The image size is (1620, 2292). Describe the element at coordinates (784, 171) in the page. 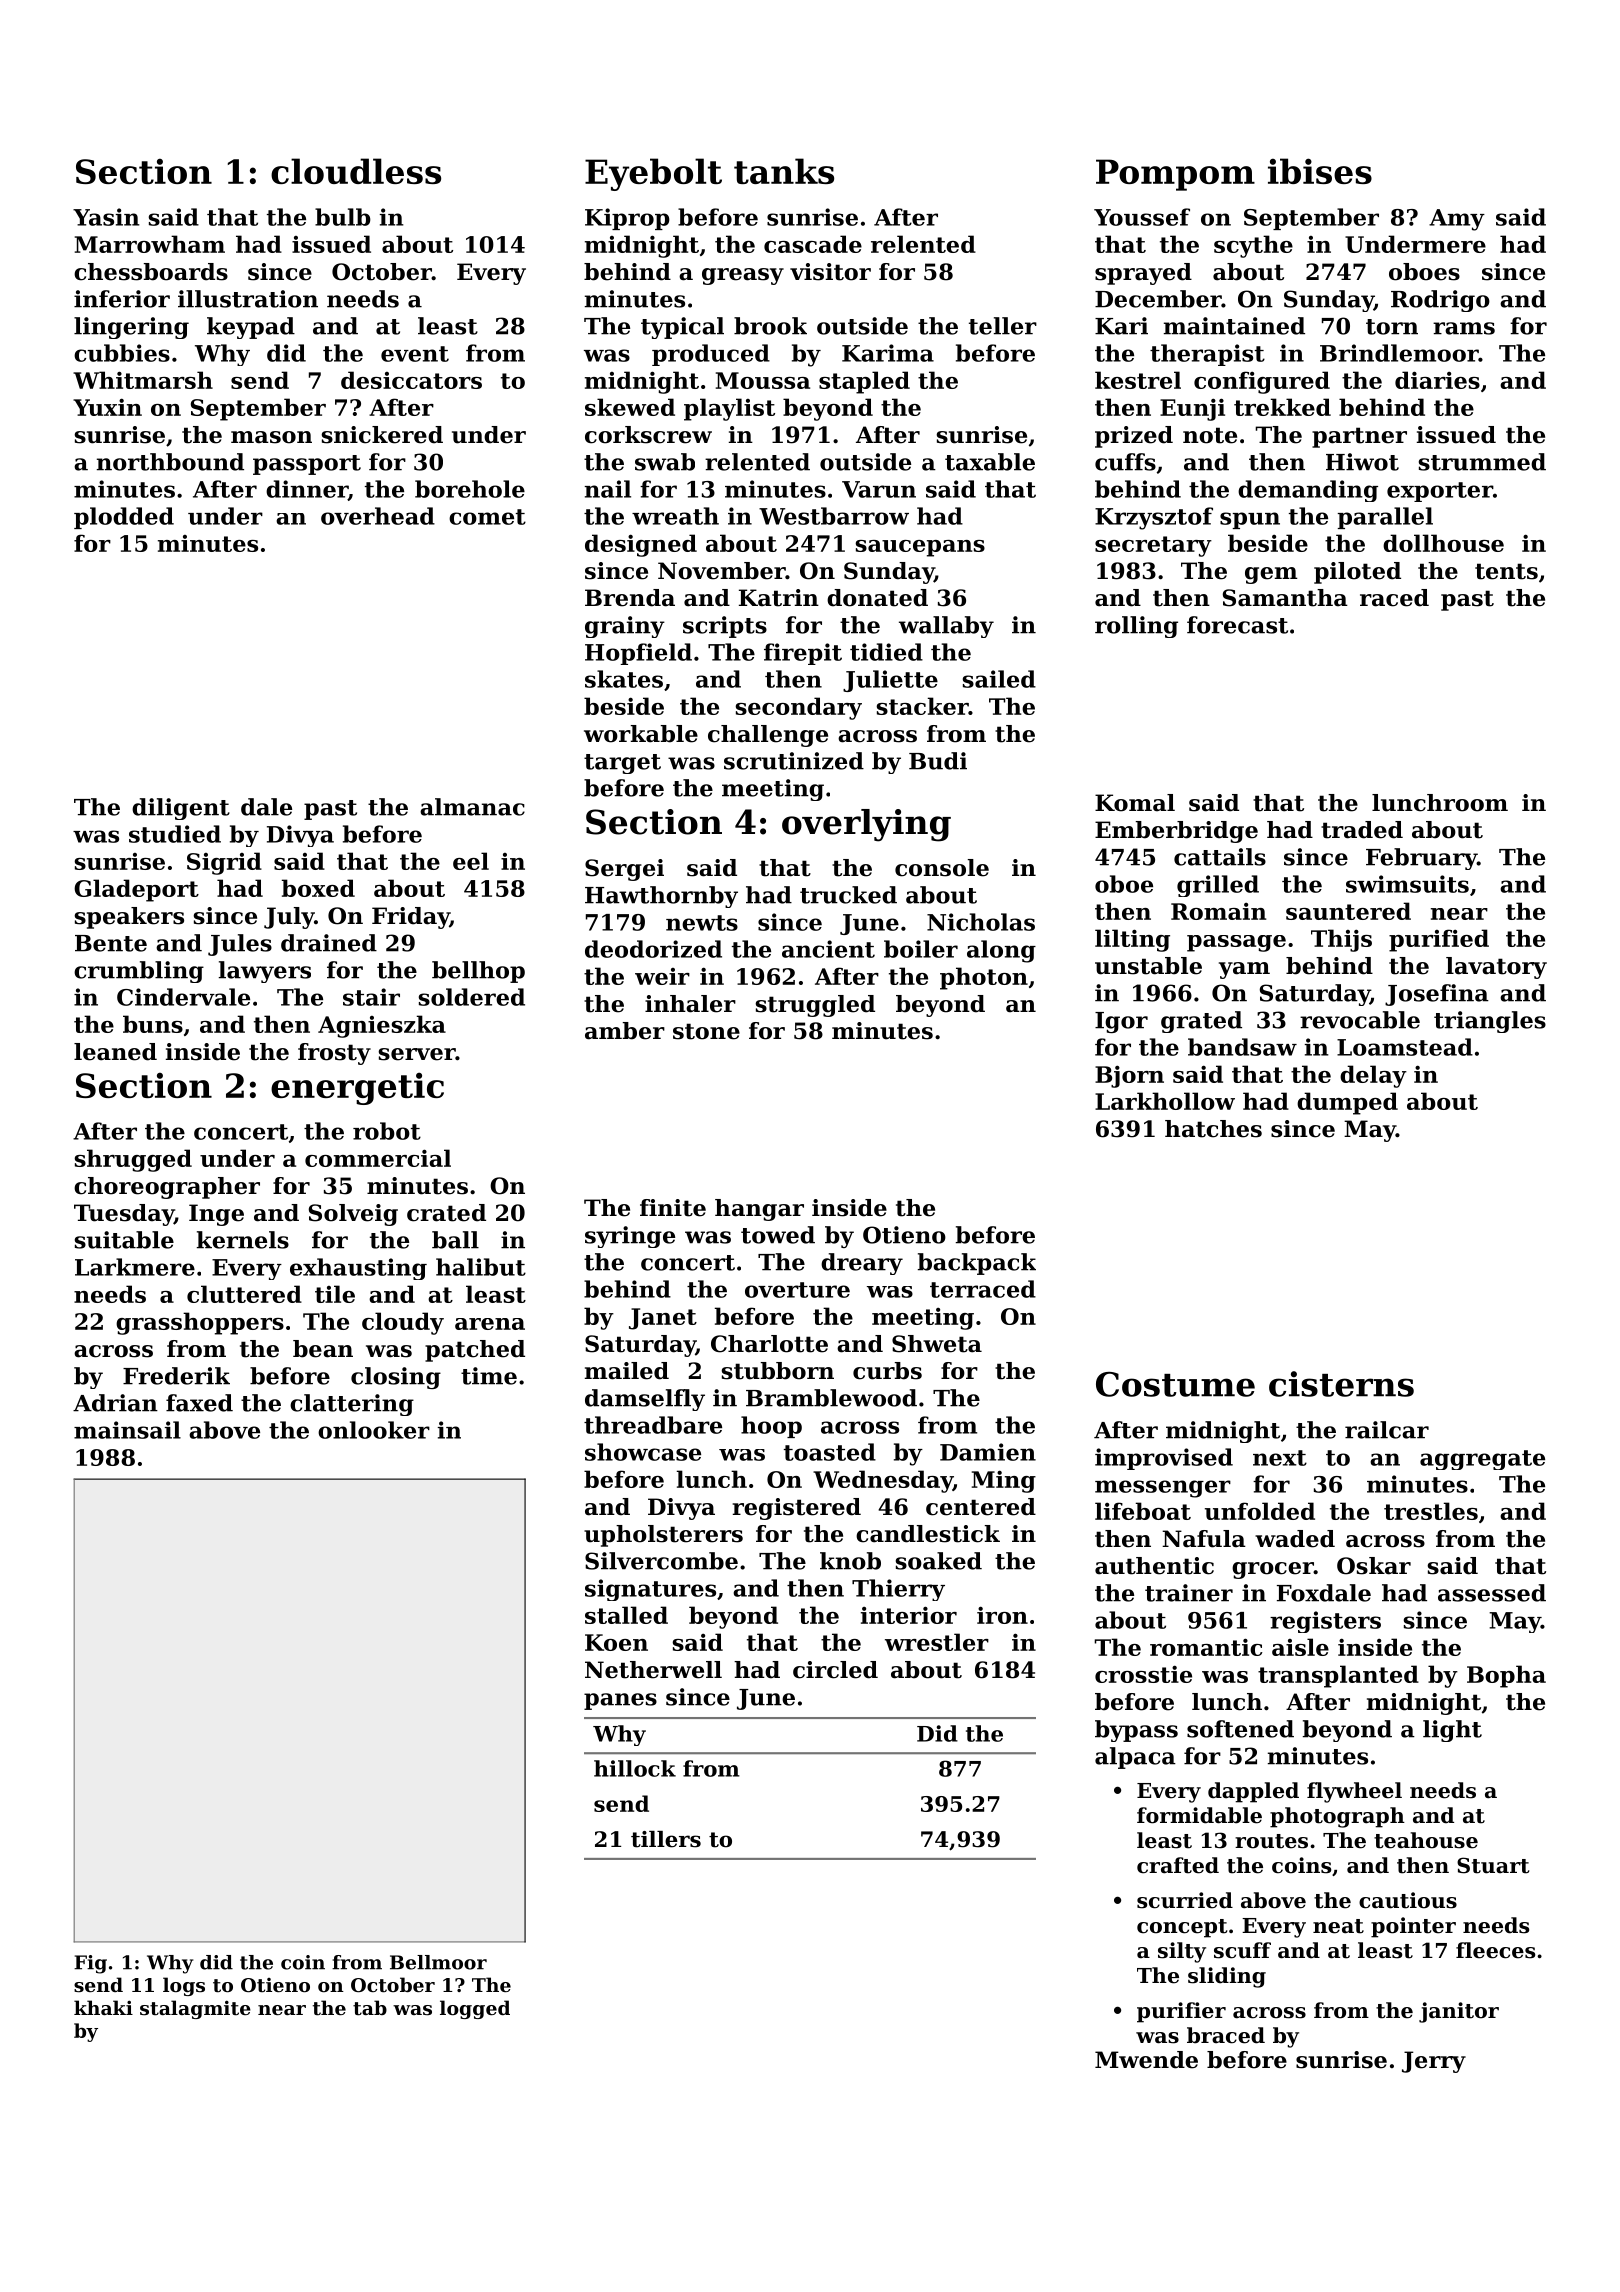

I see `tanks` at that location.
